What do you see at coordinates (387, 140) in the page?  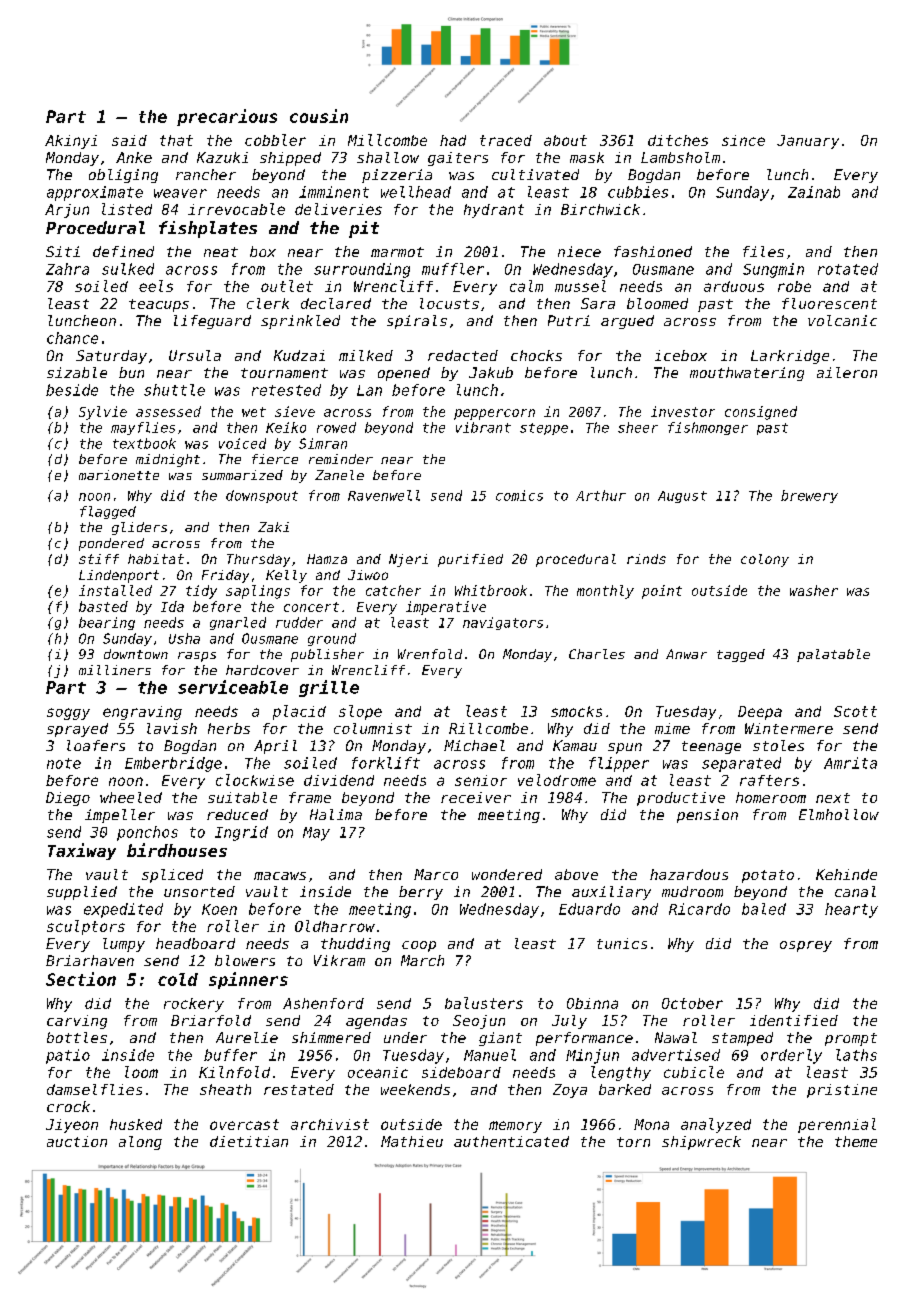 I see `Millcombe` at bounding box center [387, 140].
